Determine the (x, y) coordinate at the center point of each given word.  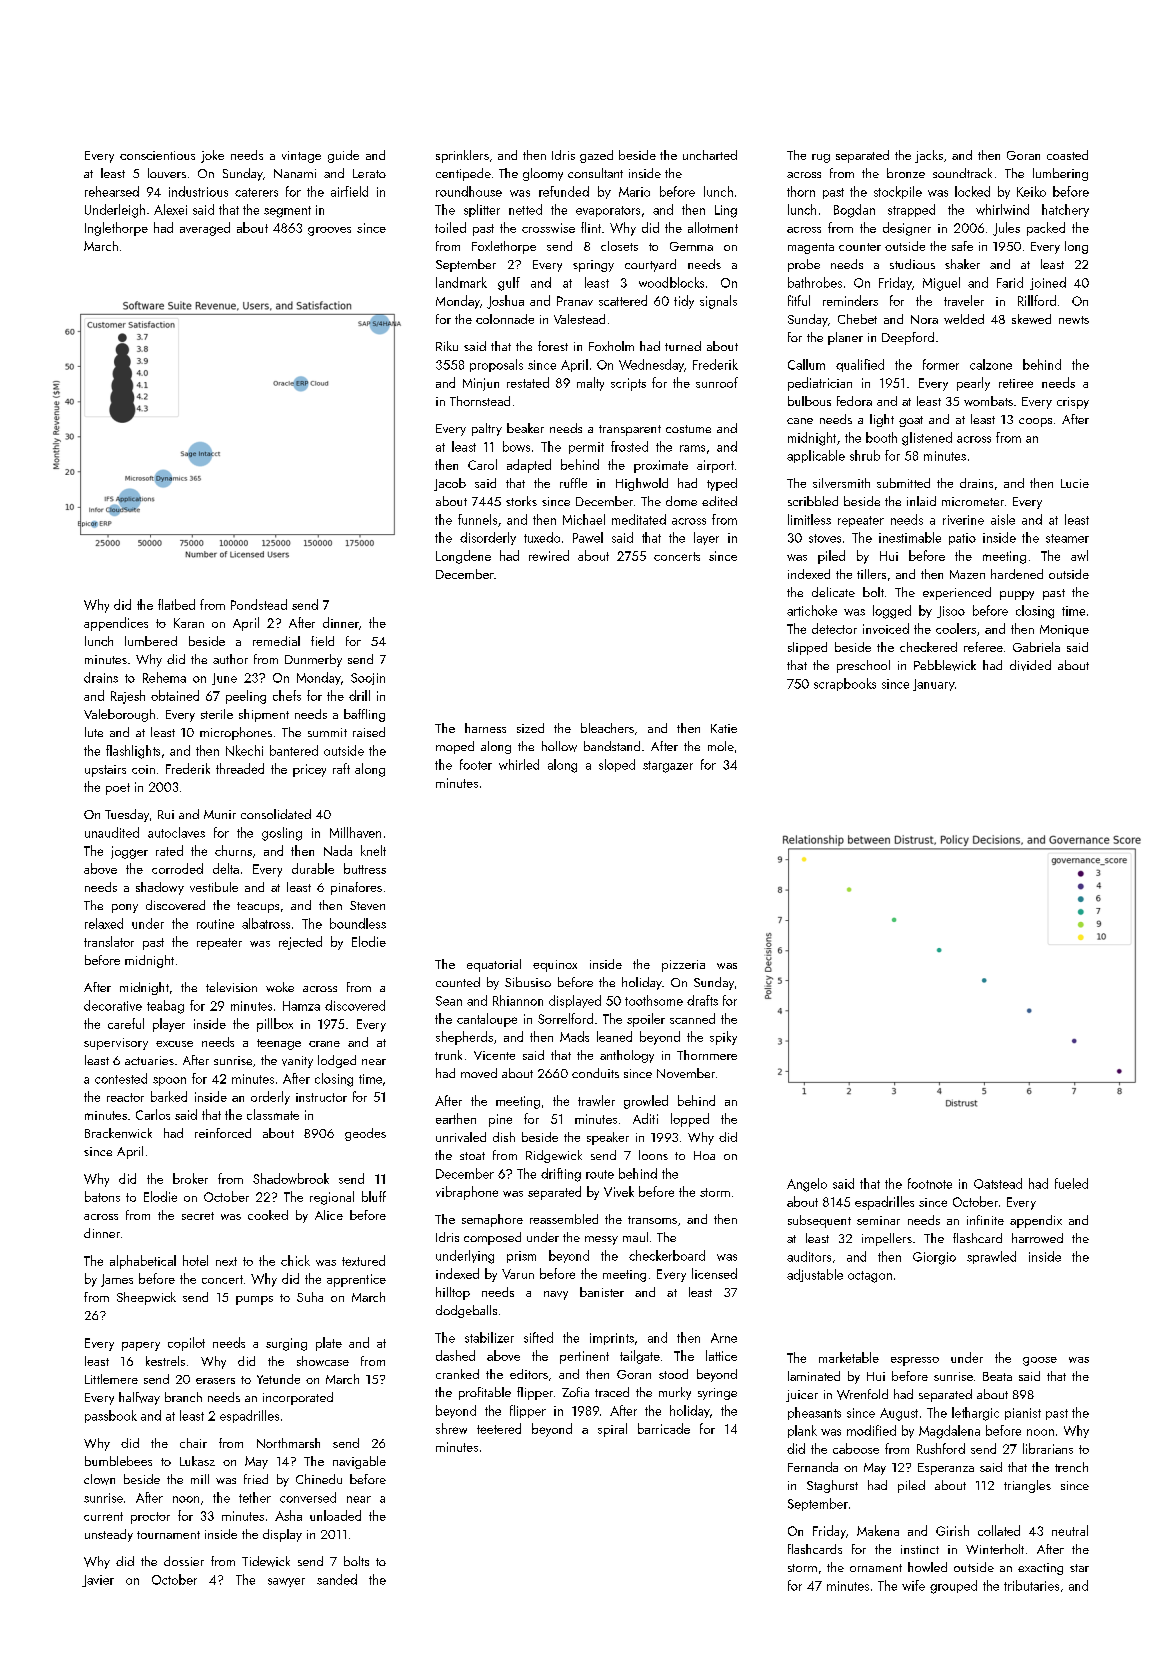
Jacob (450, 484)
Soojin (368, 679)
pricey (309, 770)
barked (169, 1096)
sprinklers (462, 156)
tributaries (1031, 1585)
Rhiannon (518, 1000)
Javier (98, 1581)
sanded (337, 1579)
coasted (1067, 155)
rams (692, 448)
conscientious (157, 155)
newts (1074, 320)
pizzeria (683, 966)
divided (1030, 665)
